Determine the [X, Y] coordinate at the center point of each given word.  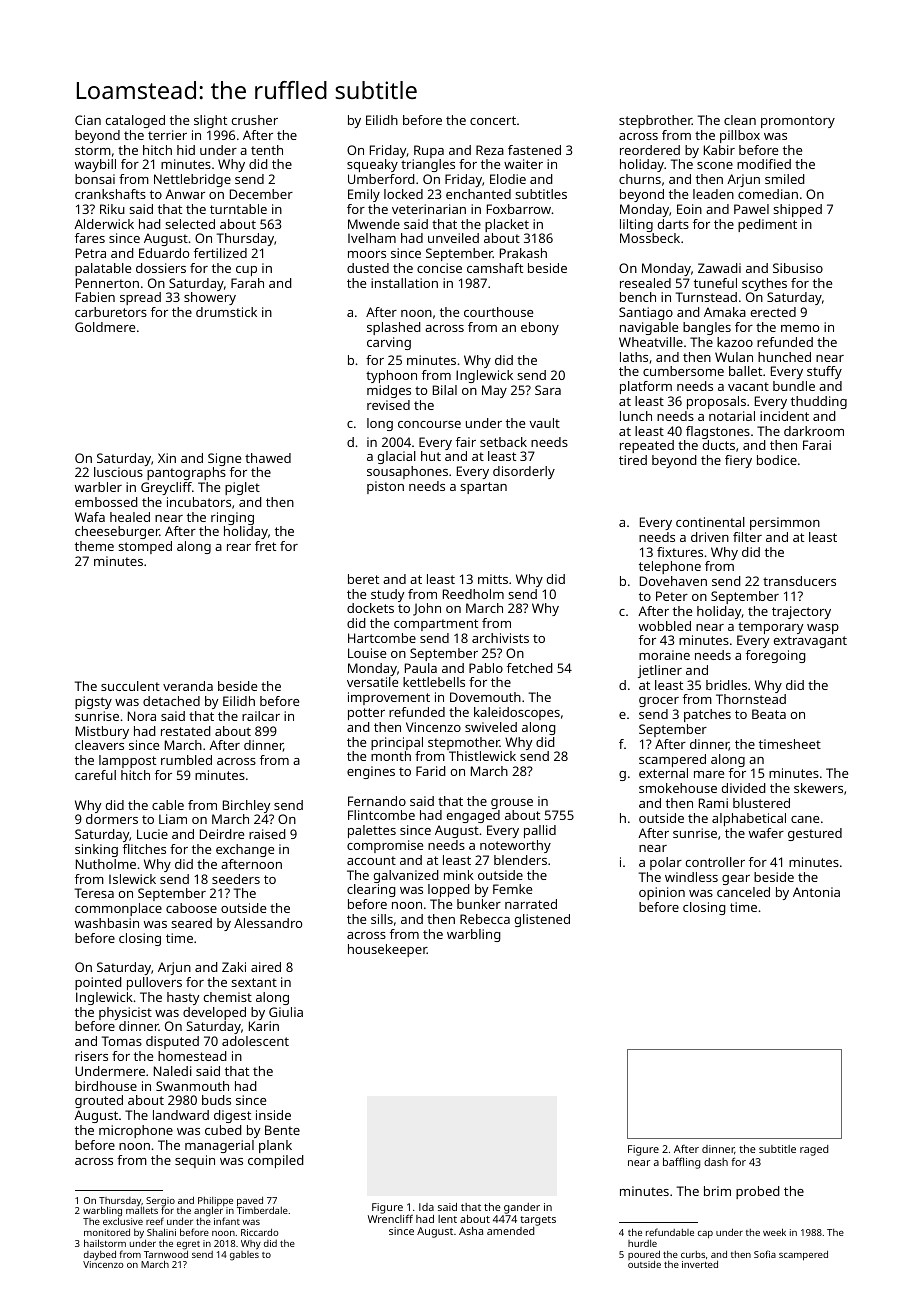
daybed [100, 1256]
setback [503, 442]
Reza [490, 150]
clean [740, 120]
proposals [716, 402]
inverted [700, 1264]
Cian [88, 120]
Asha [471, 1231]
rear [239, 547]
